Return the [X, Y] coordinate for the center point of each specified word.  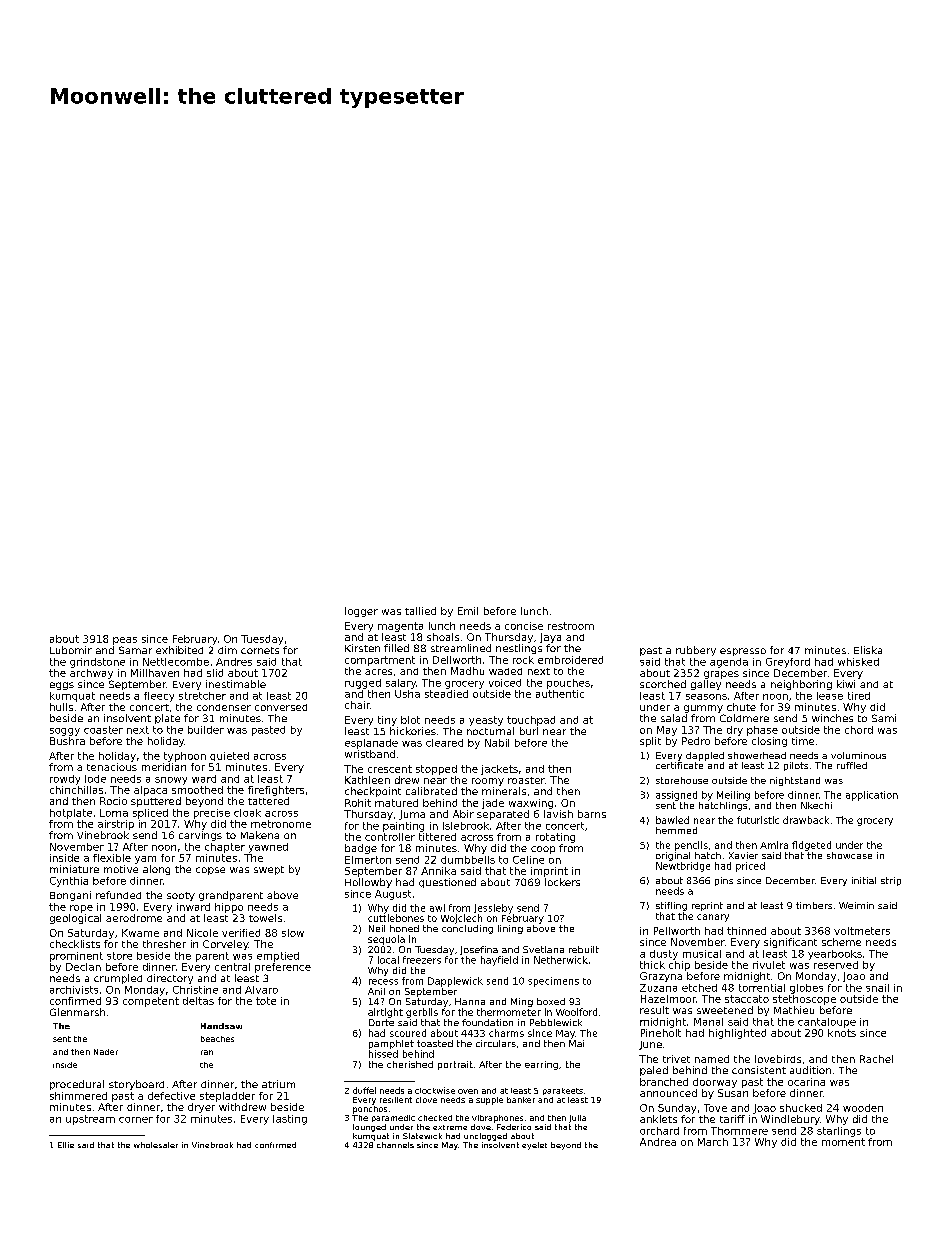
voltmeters [862, 931]
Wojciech [461, 919]
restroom [571, 626]
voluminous [858, 755]
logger [361, 612]
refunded [118, 895]
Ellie [66, 1145]
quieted [229, 756]
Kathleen [367, 780]
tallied [420, 611]
